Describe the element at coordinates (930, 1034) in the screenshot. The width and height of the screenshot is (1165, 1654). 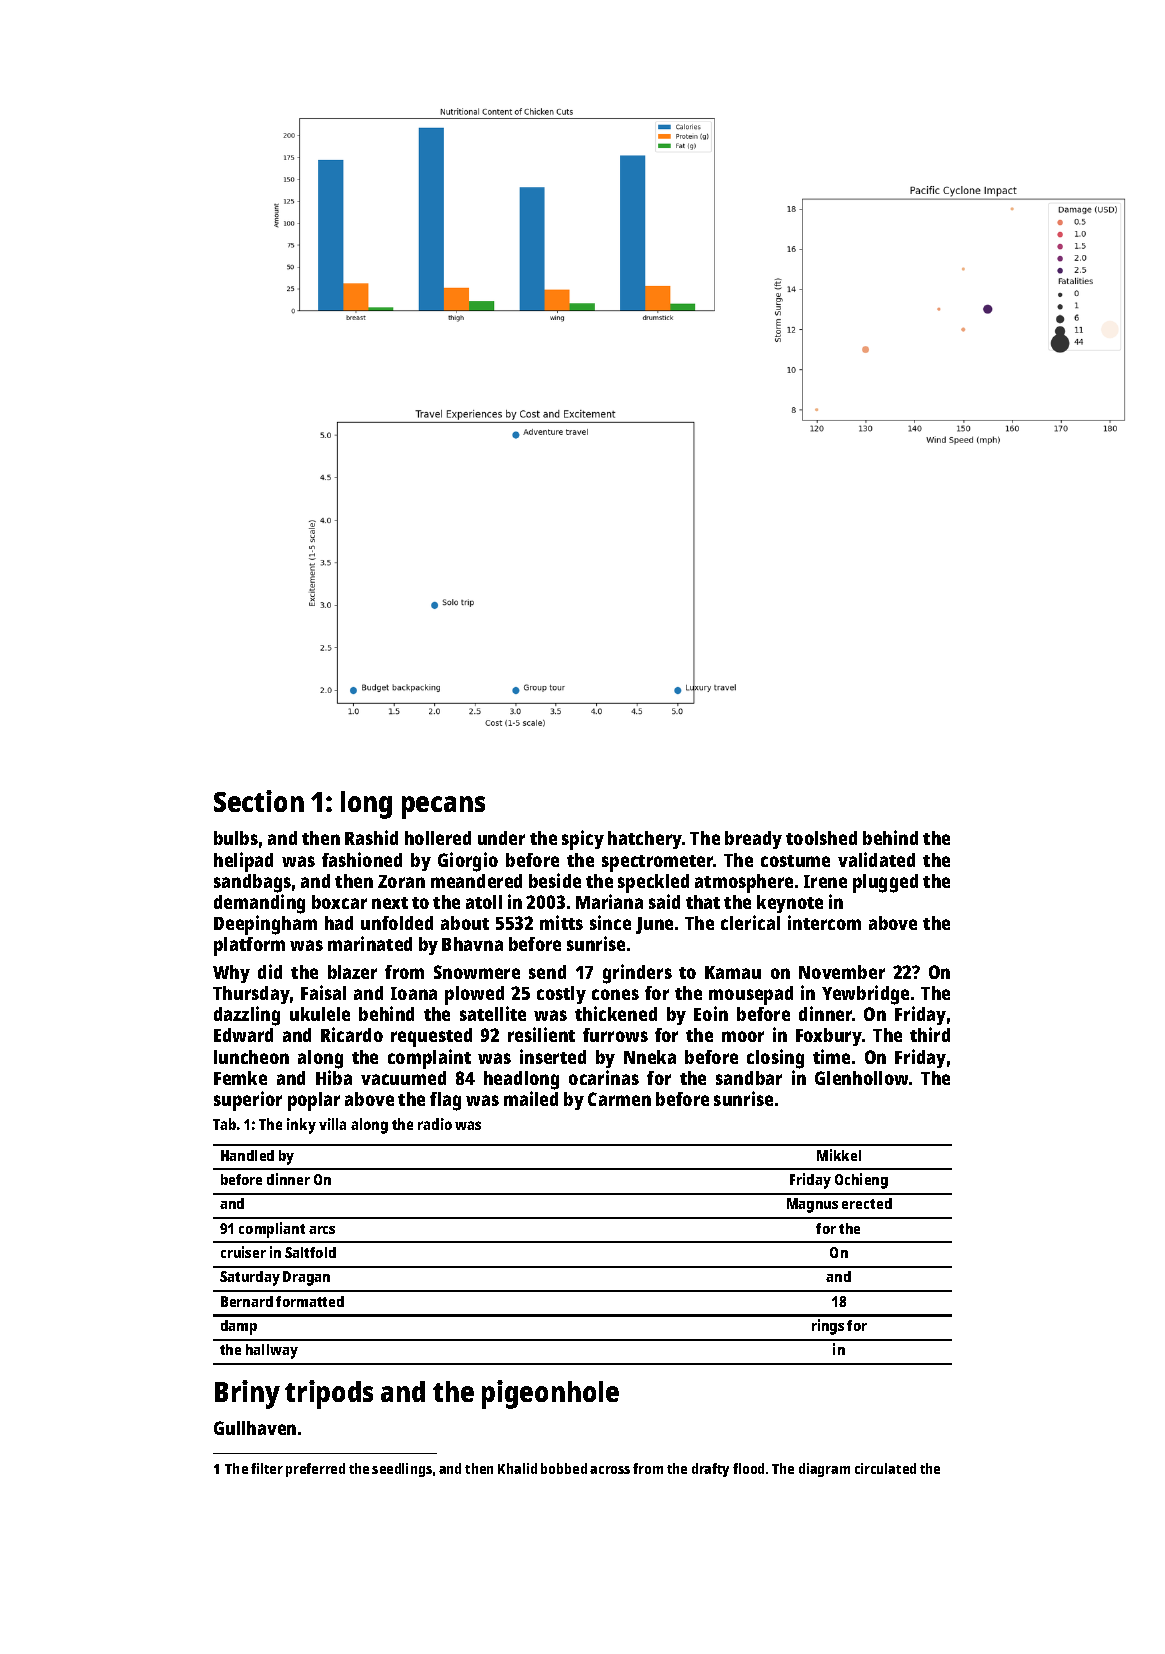
I see `third` at that location.
